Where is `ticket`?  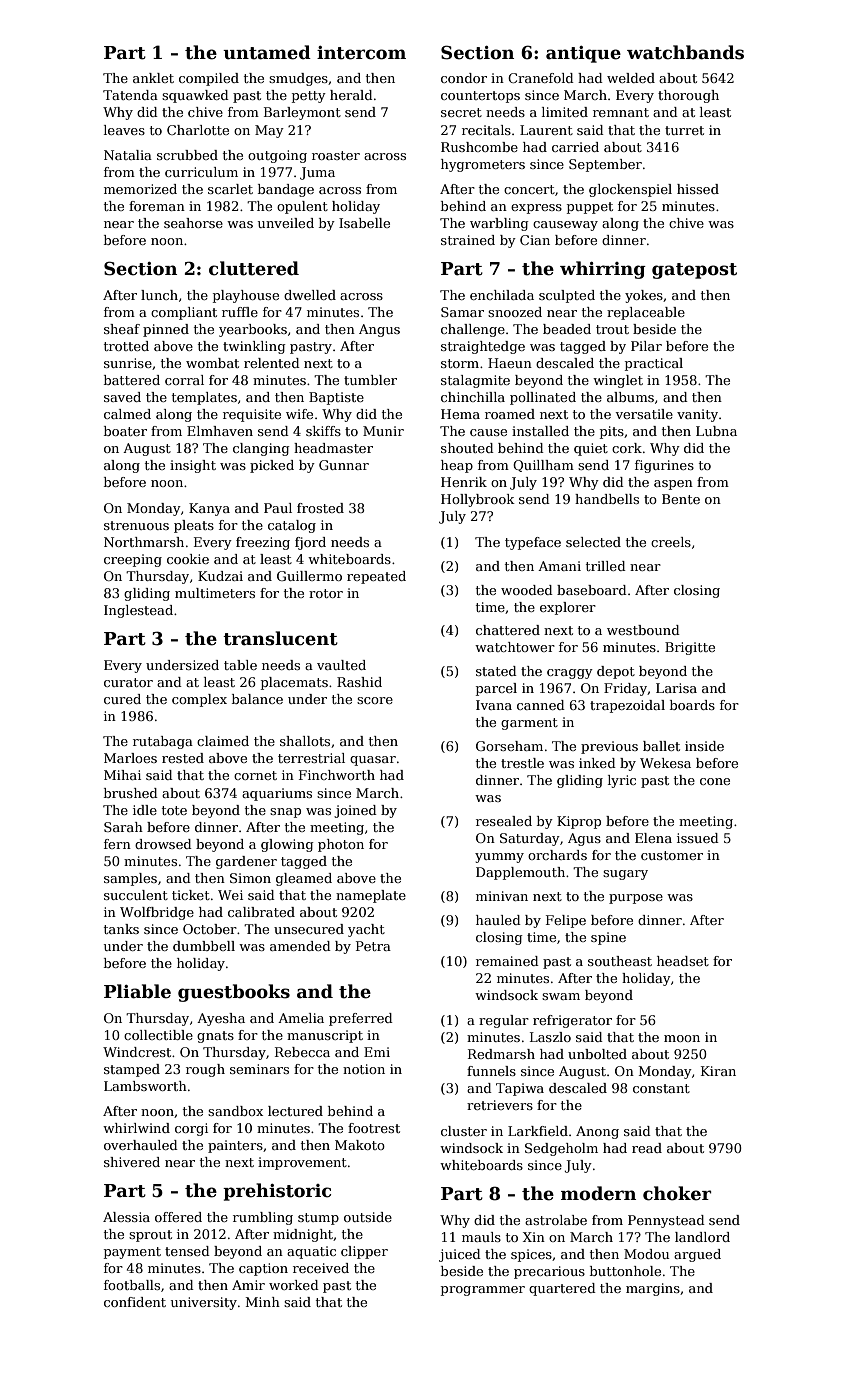 ticket is located at coordinates (191, 895).
